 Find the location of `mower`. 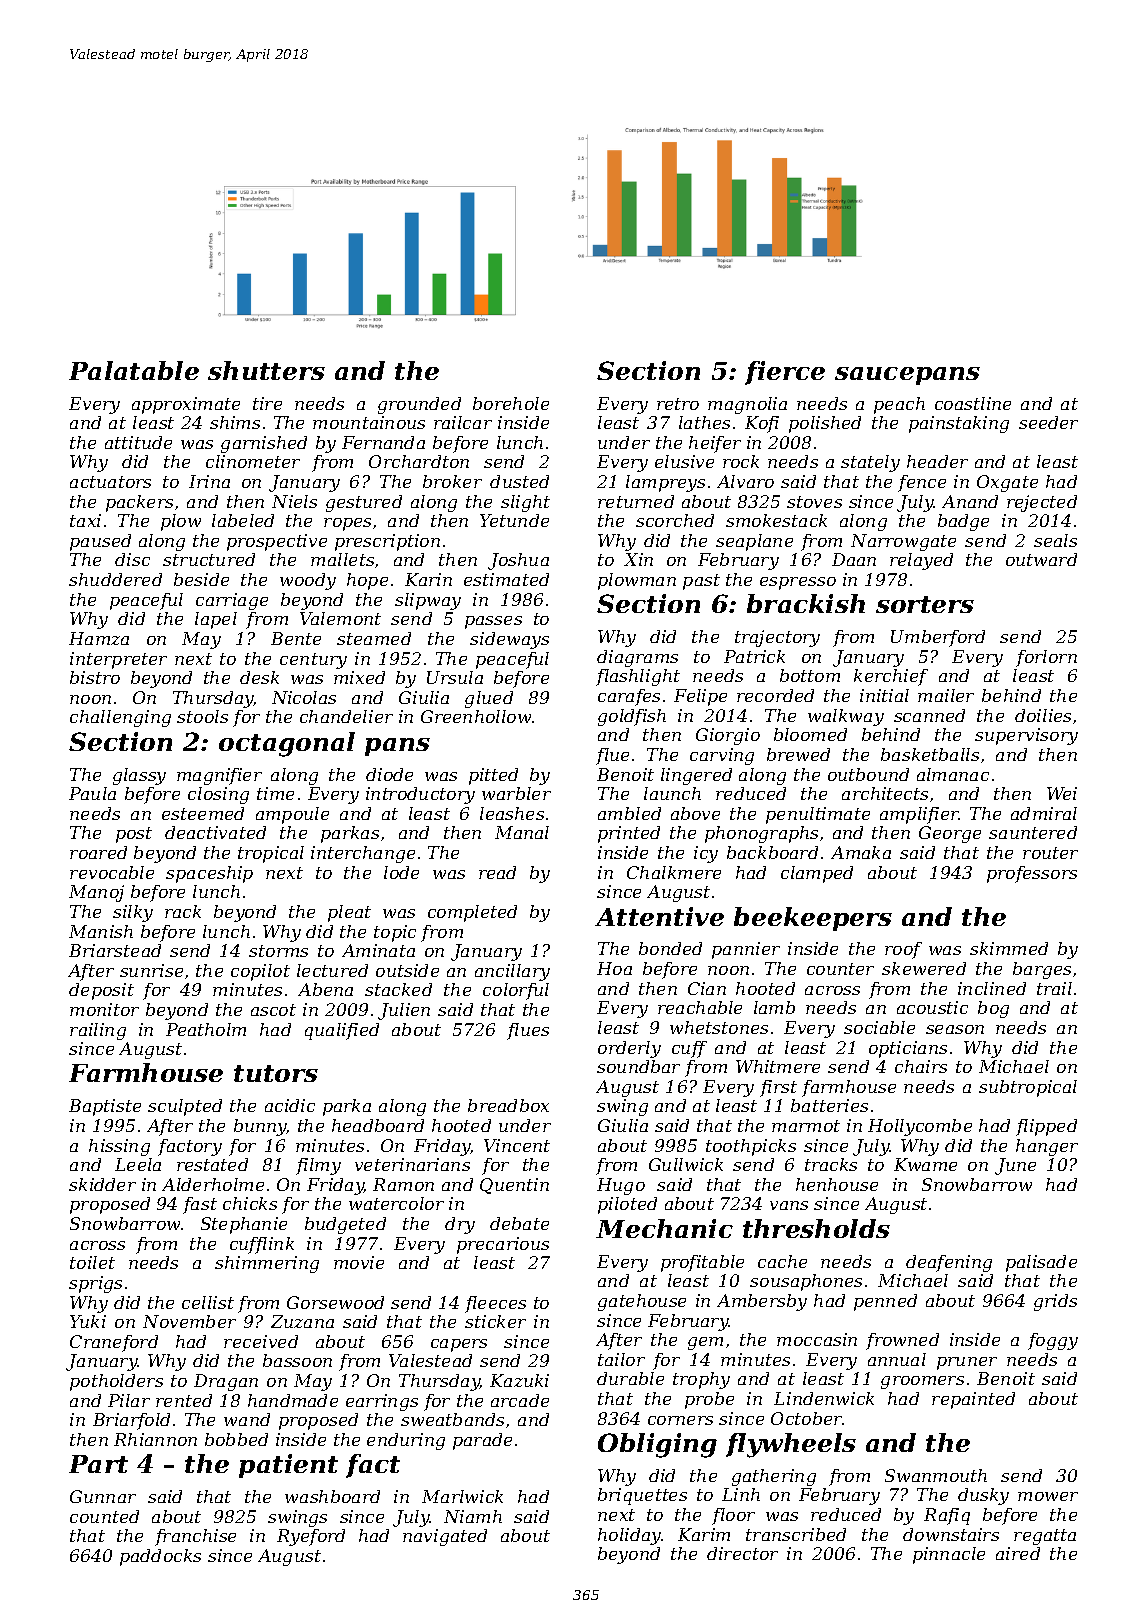

mower is located at coordinates (1048, 1496).
